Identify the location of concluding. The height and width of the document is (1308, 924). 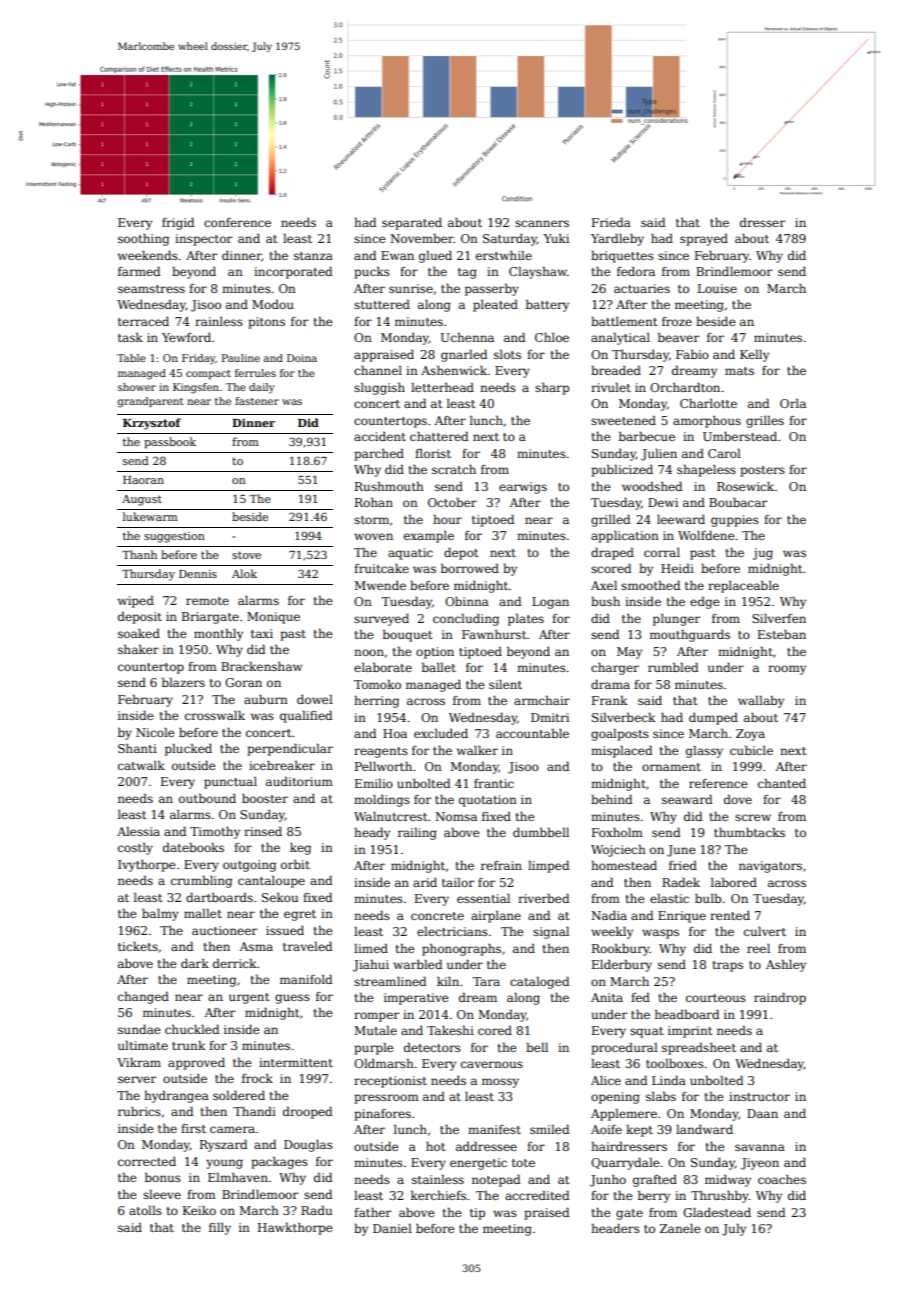
(466, 620).
